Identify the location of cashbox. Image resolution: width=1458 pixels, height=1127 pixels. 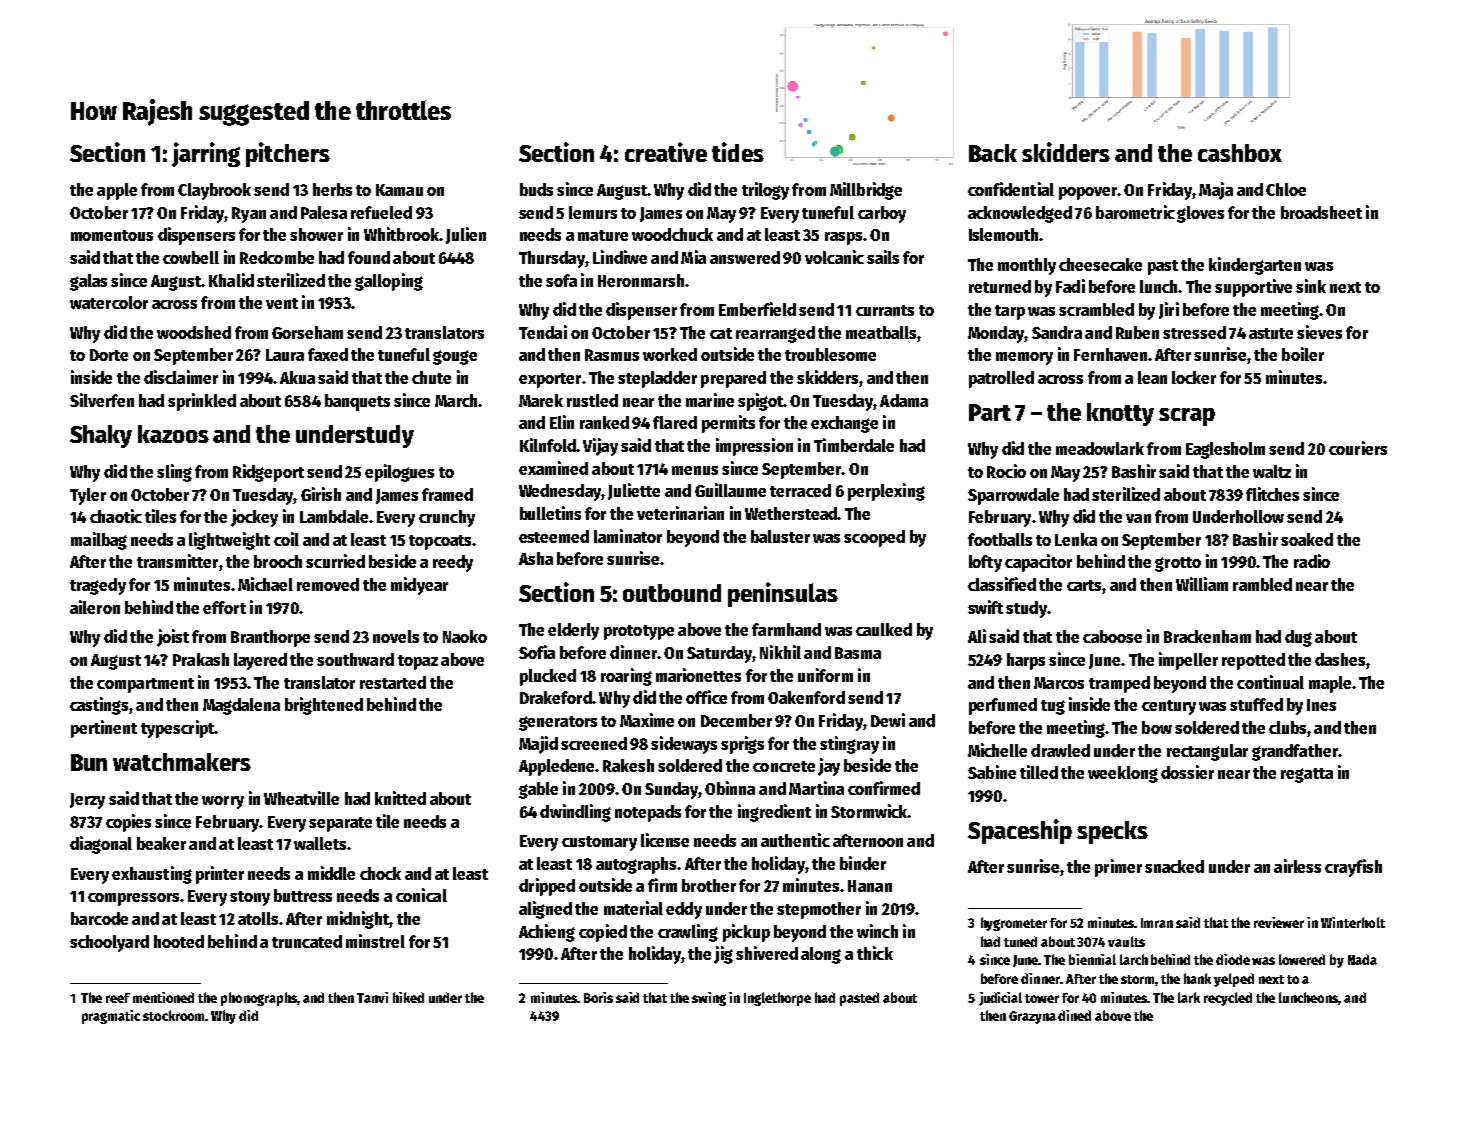
(1240, 153).
